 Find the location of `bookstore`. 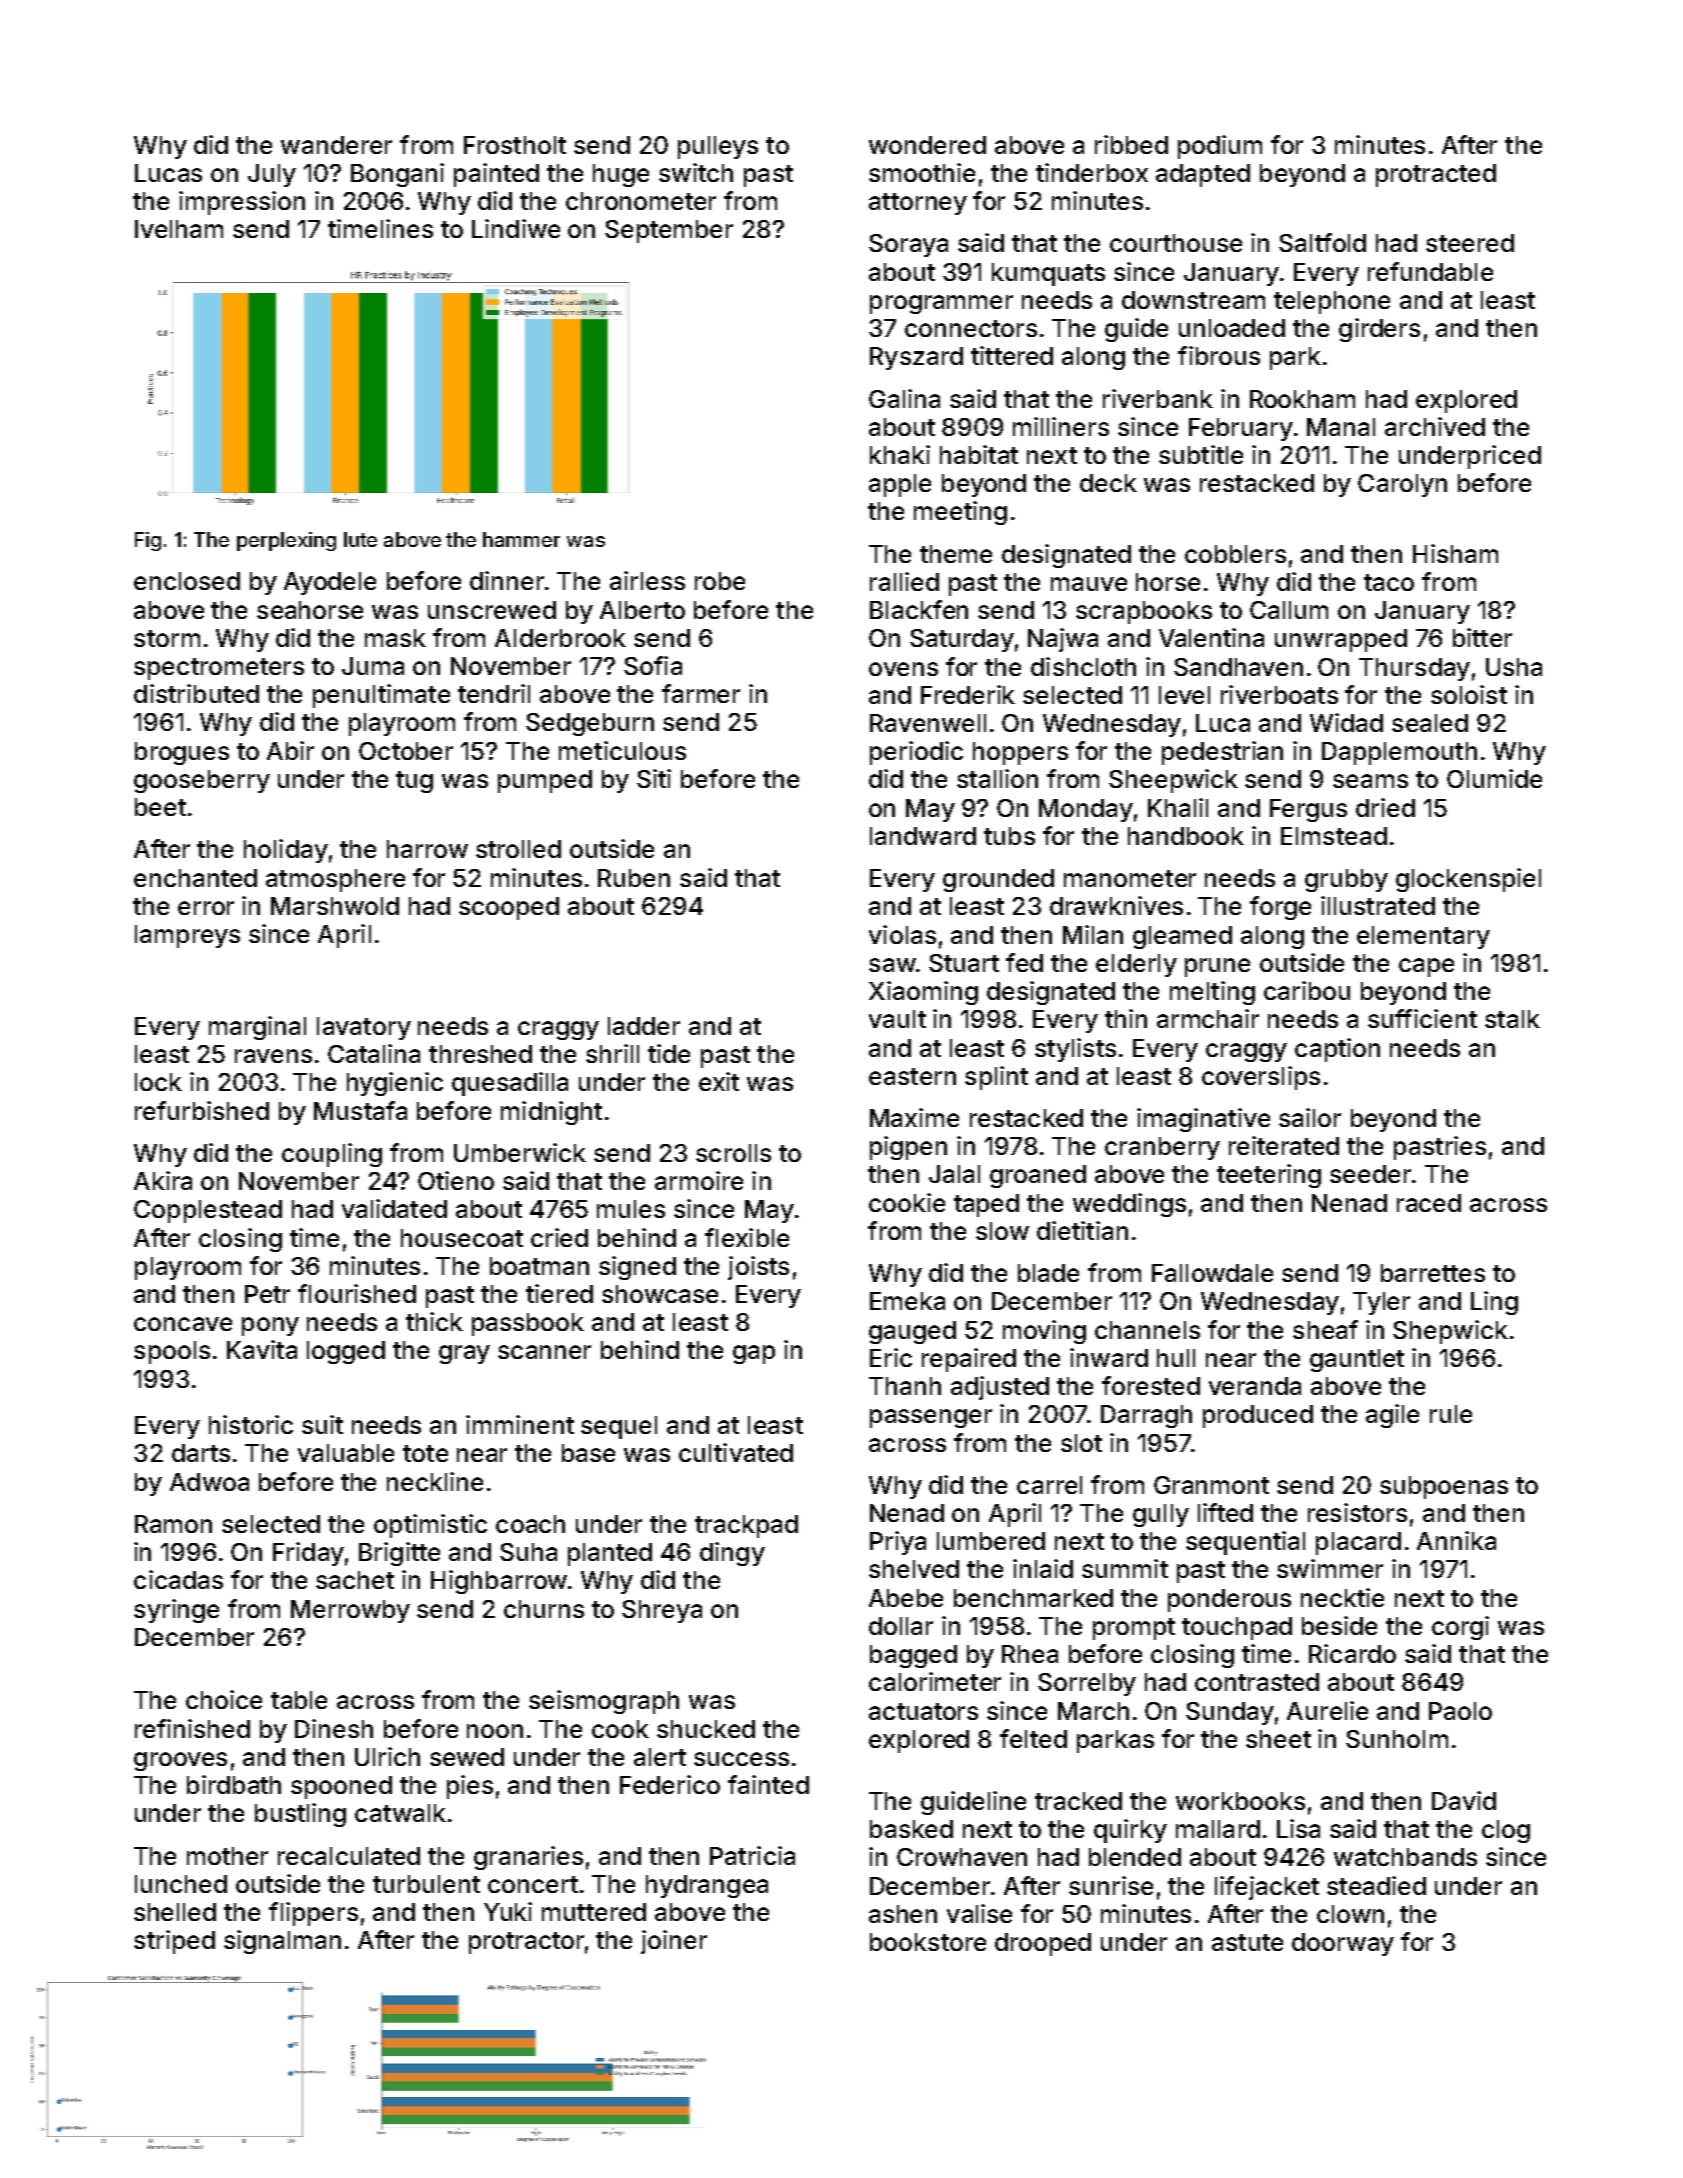

bookstore is located at coordinates (928, 1942).
